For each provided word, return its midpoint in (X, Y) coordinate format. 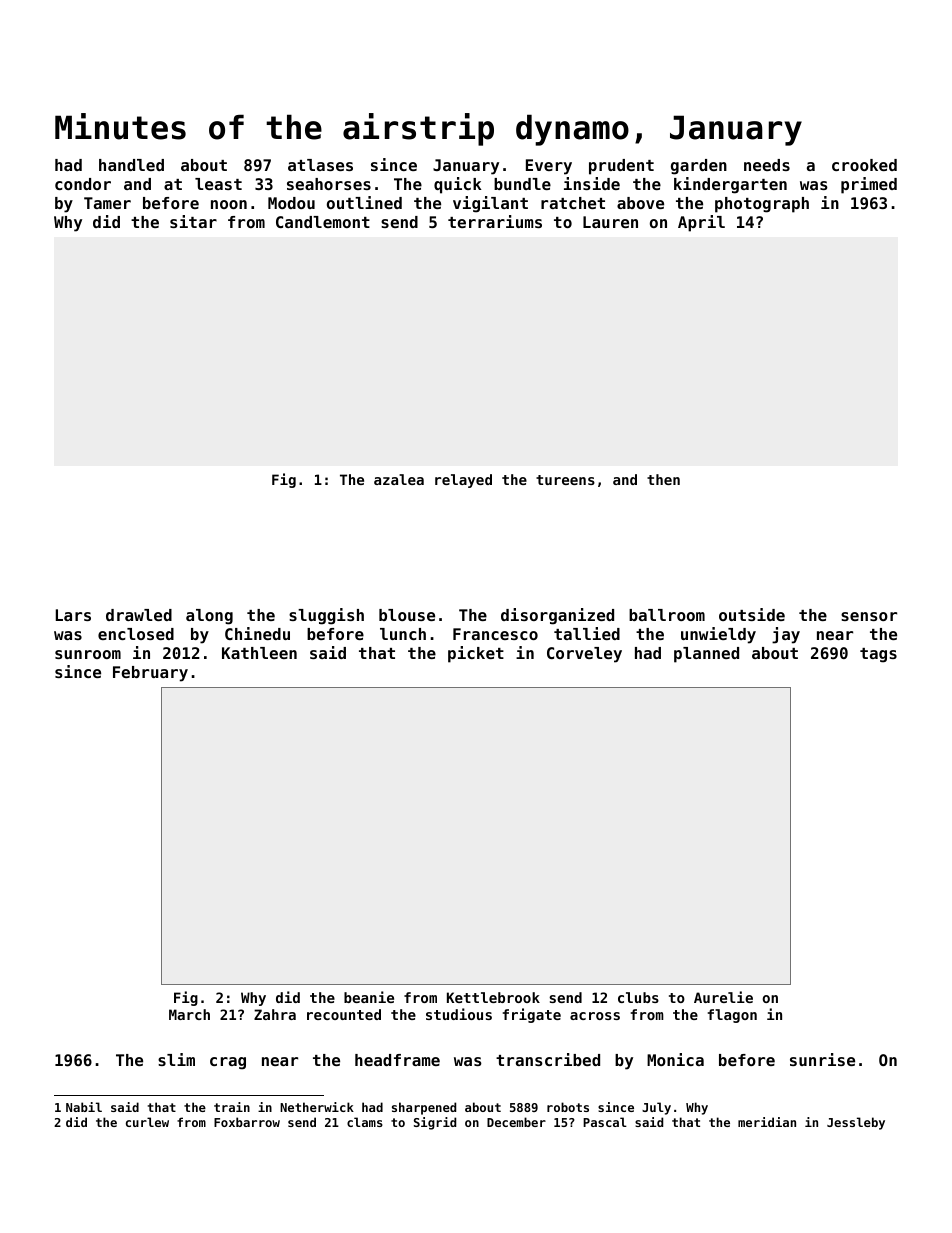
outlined (364, 202)
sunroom (88, 654)
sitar (193, 221)
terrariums (495, 221)
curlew (147, 1122)
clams (365, 1122)
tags (878, 655)
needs (767, 165)
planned (706, 655)
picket (476, 654)
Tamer (107, 203)
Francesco (495, 634)
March (189, 1014)
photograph (762, 205)
